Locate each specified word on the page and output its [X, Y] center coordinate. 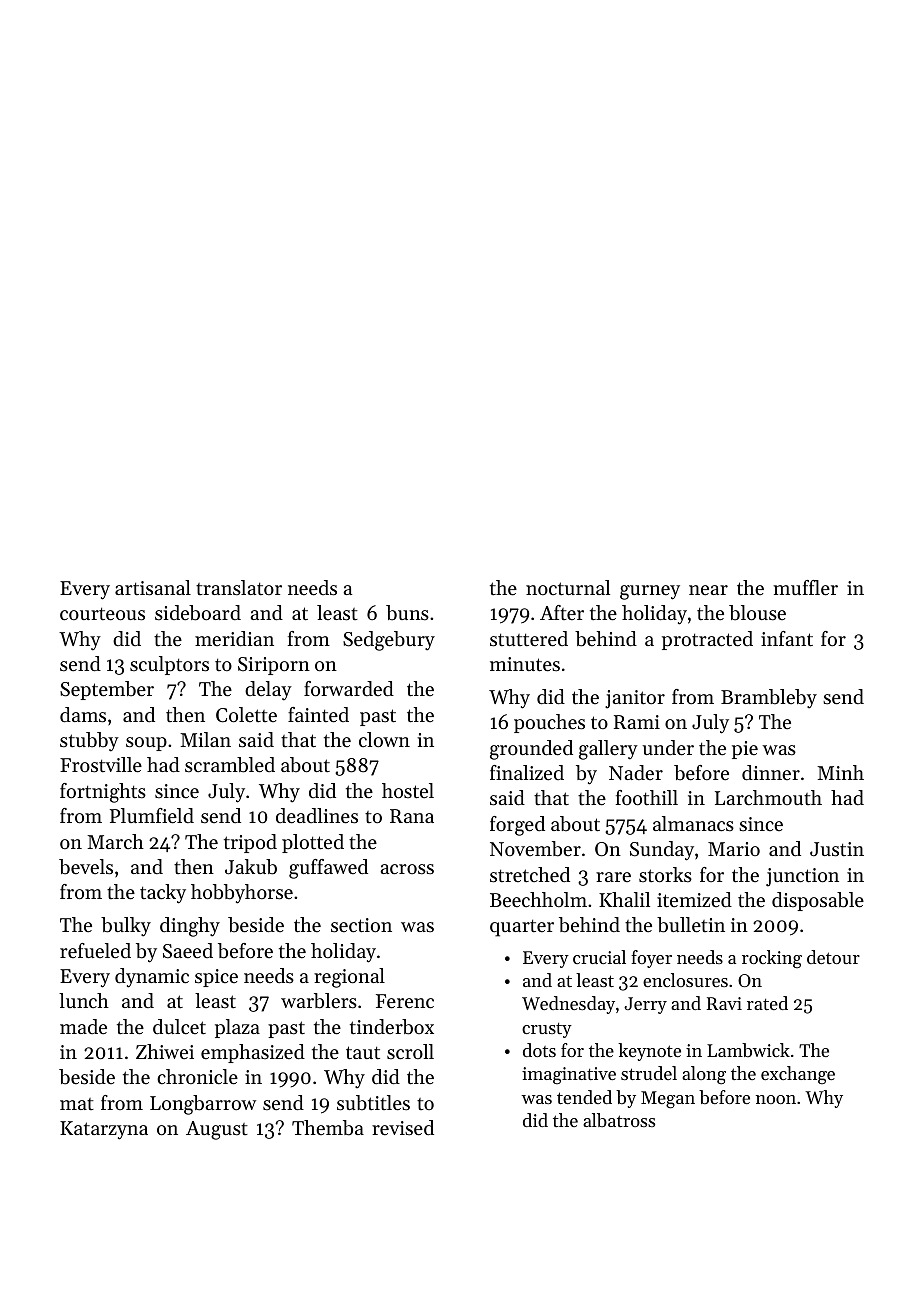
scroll [410, 1052]
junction [802, 877]
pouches [549, 723]
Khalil [624, 899]
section [361, 925]
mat [77, 1104]
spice [216, 978]
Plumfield [152, 816]
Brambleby [769, 699]
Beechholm [538, 900]
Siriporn [274, 666]
